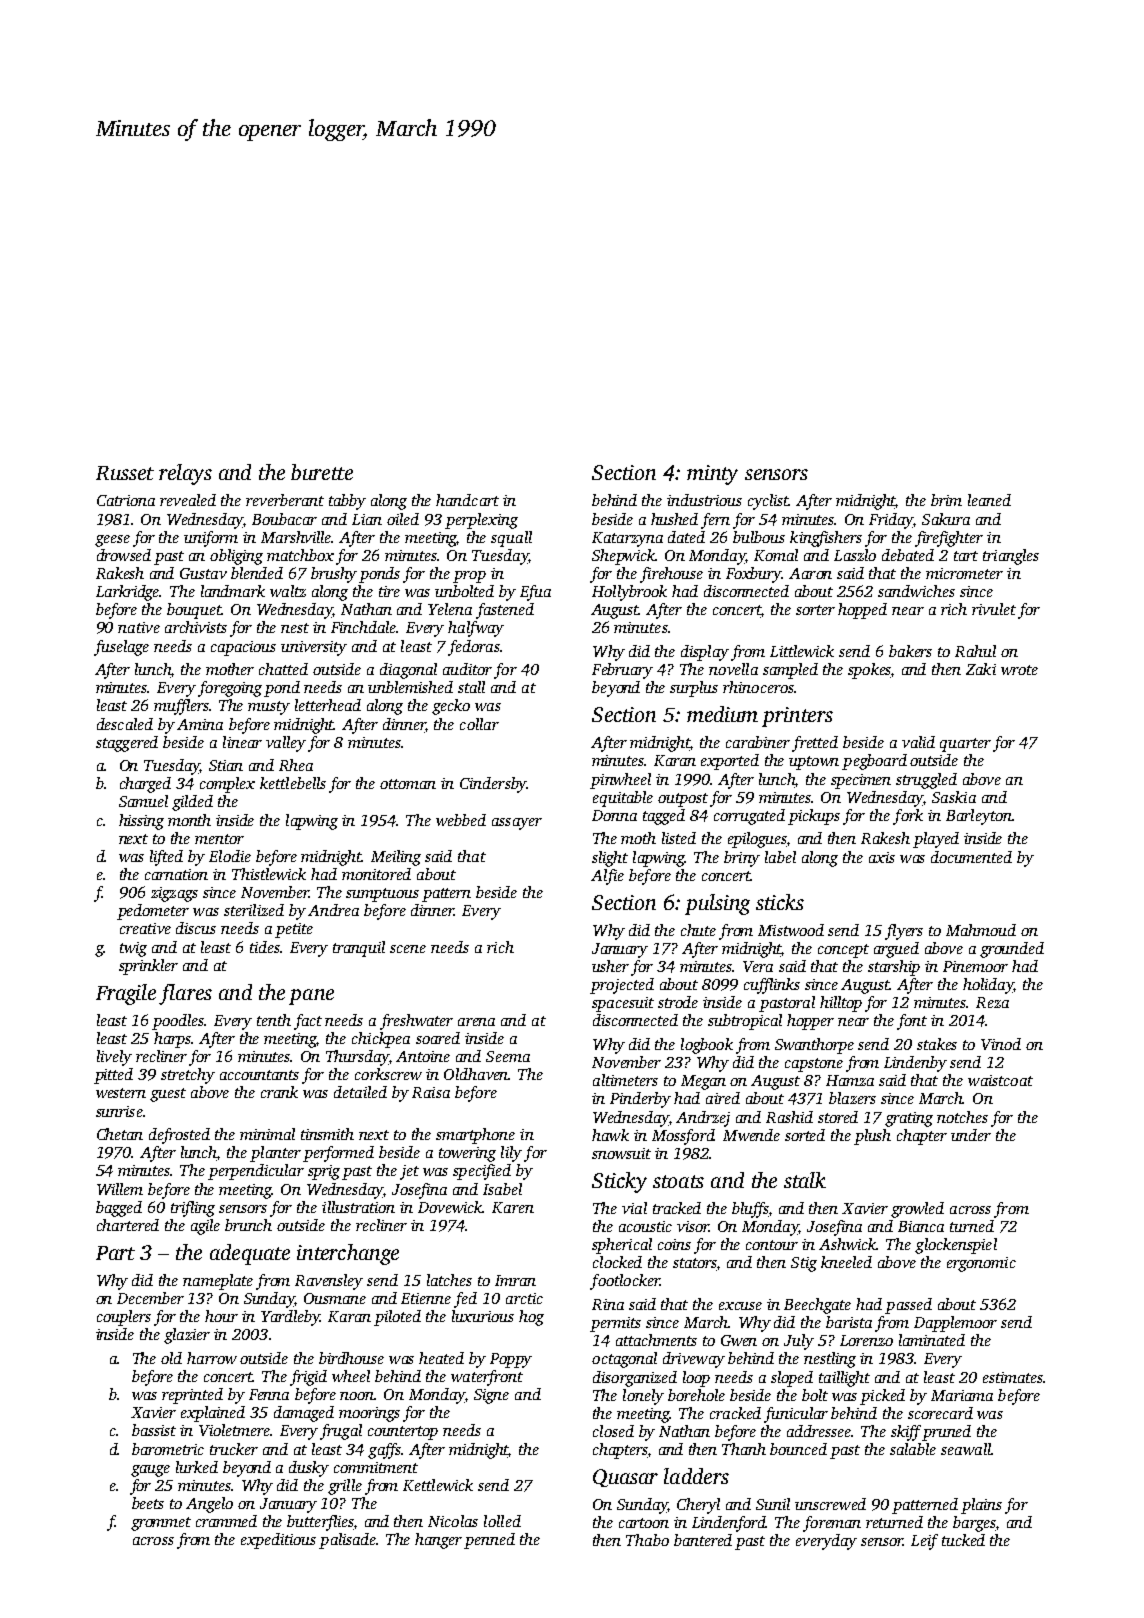  I want to click on Friday, so click(891, 521).
